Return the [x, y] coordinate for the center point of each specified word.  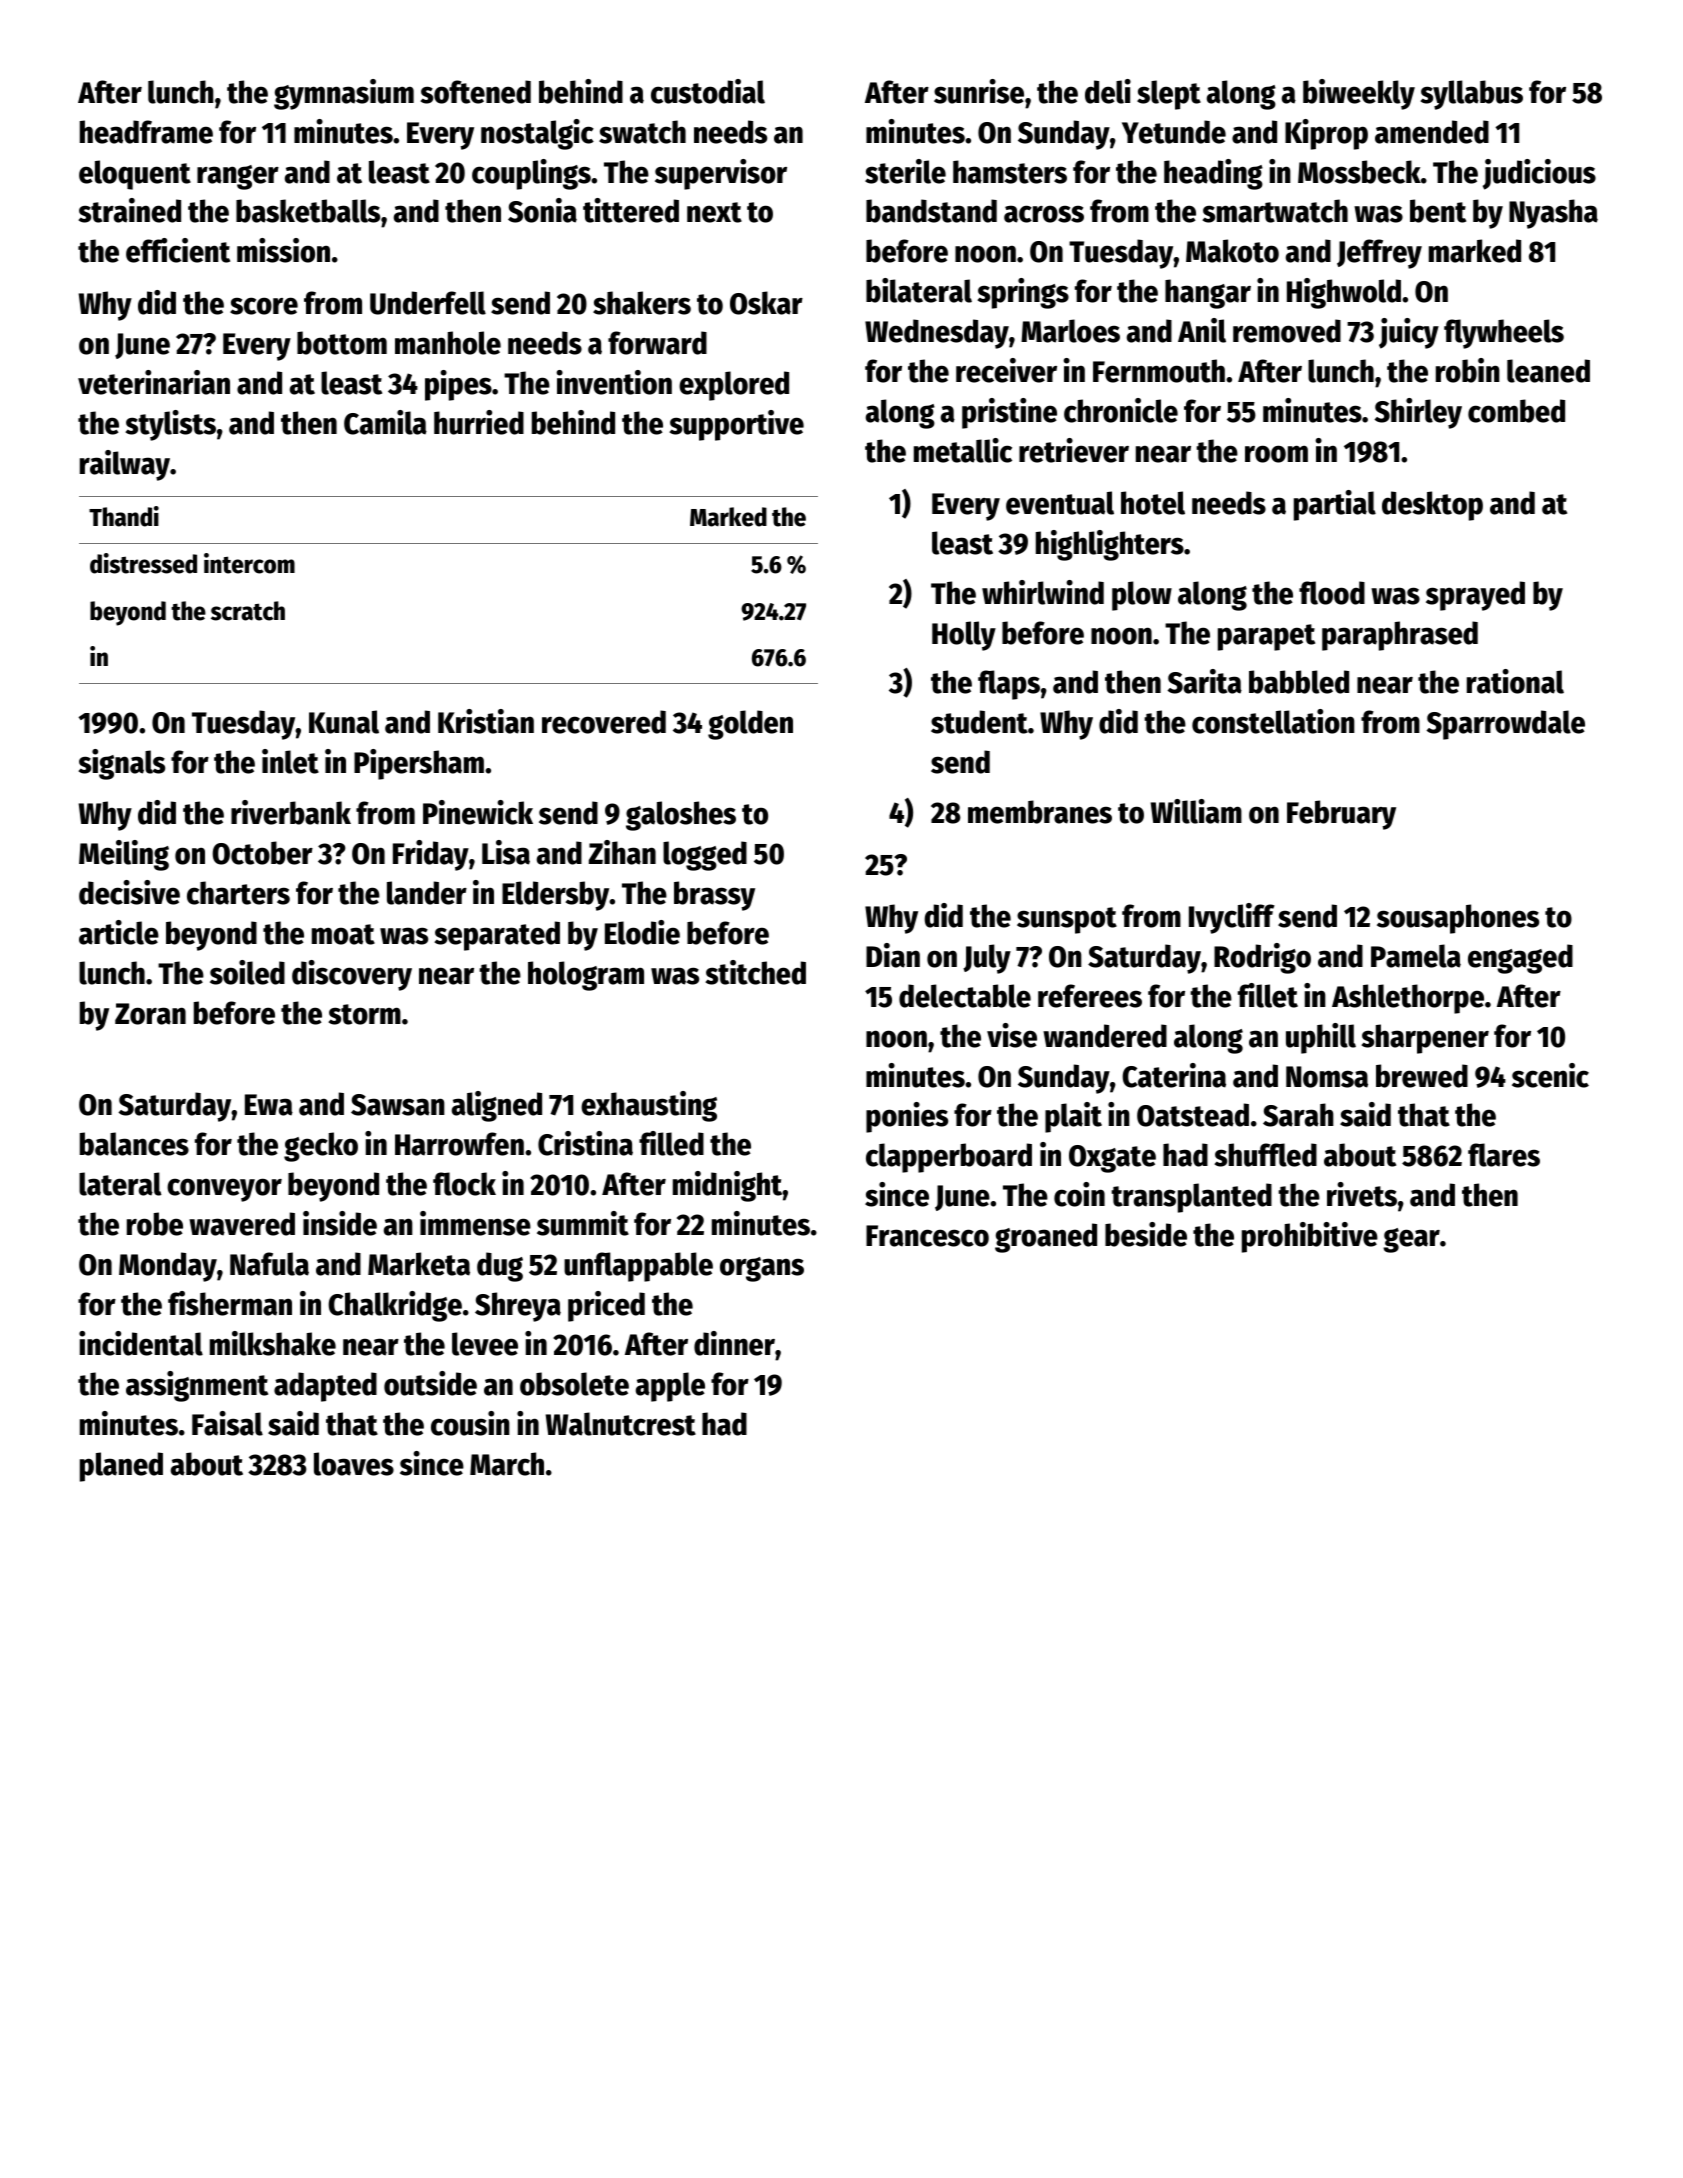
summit [583, 1223]
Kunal [344, 722]
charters [238, 893]
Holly [964, 636]
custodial [708, 91]
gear [1411, 1240]
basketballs [308, 211]
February [1341, 815]
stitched [756, 972]
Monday [168, 1267]
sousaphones [1458, 919]
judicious [1539, 174]
